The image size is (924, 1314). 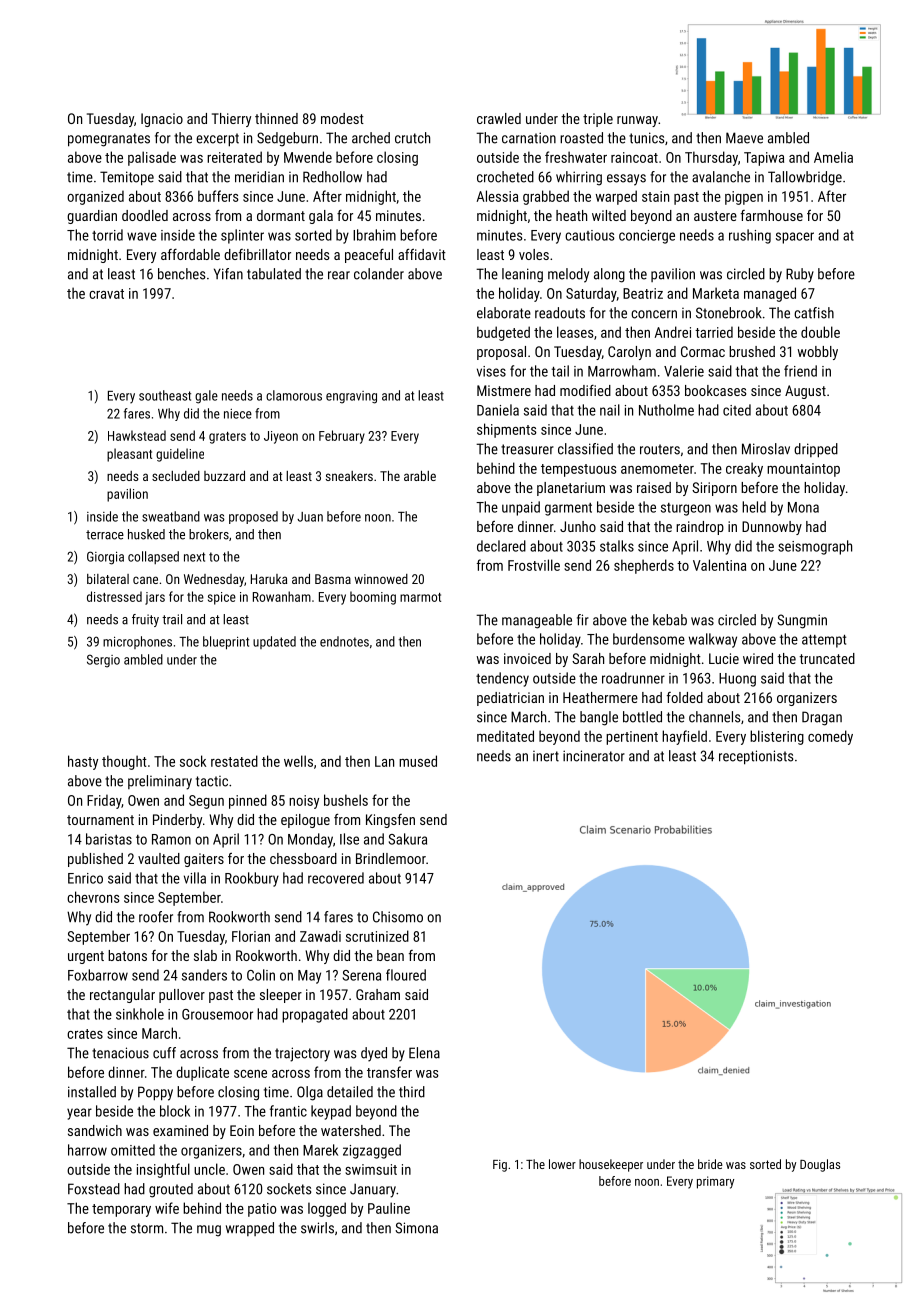 I want to click on Douglas, so click(x=820, y=1165).
